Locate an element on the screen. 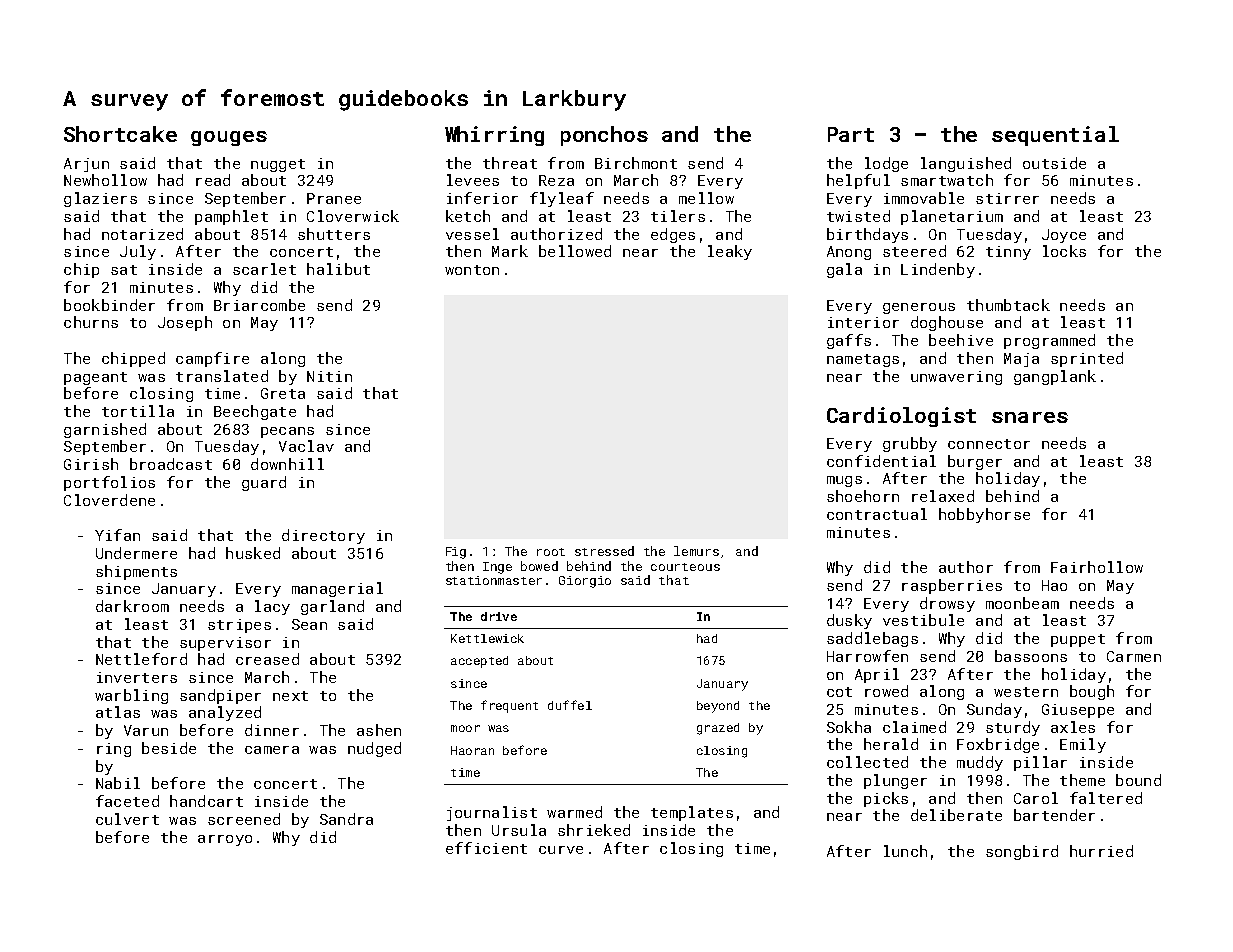  ponchos is located at coordinates (604, 136).
